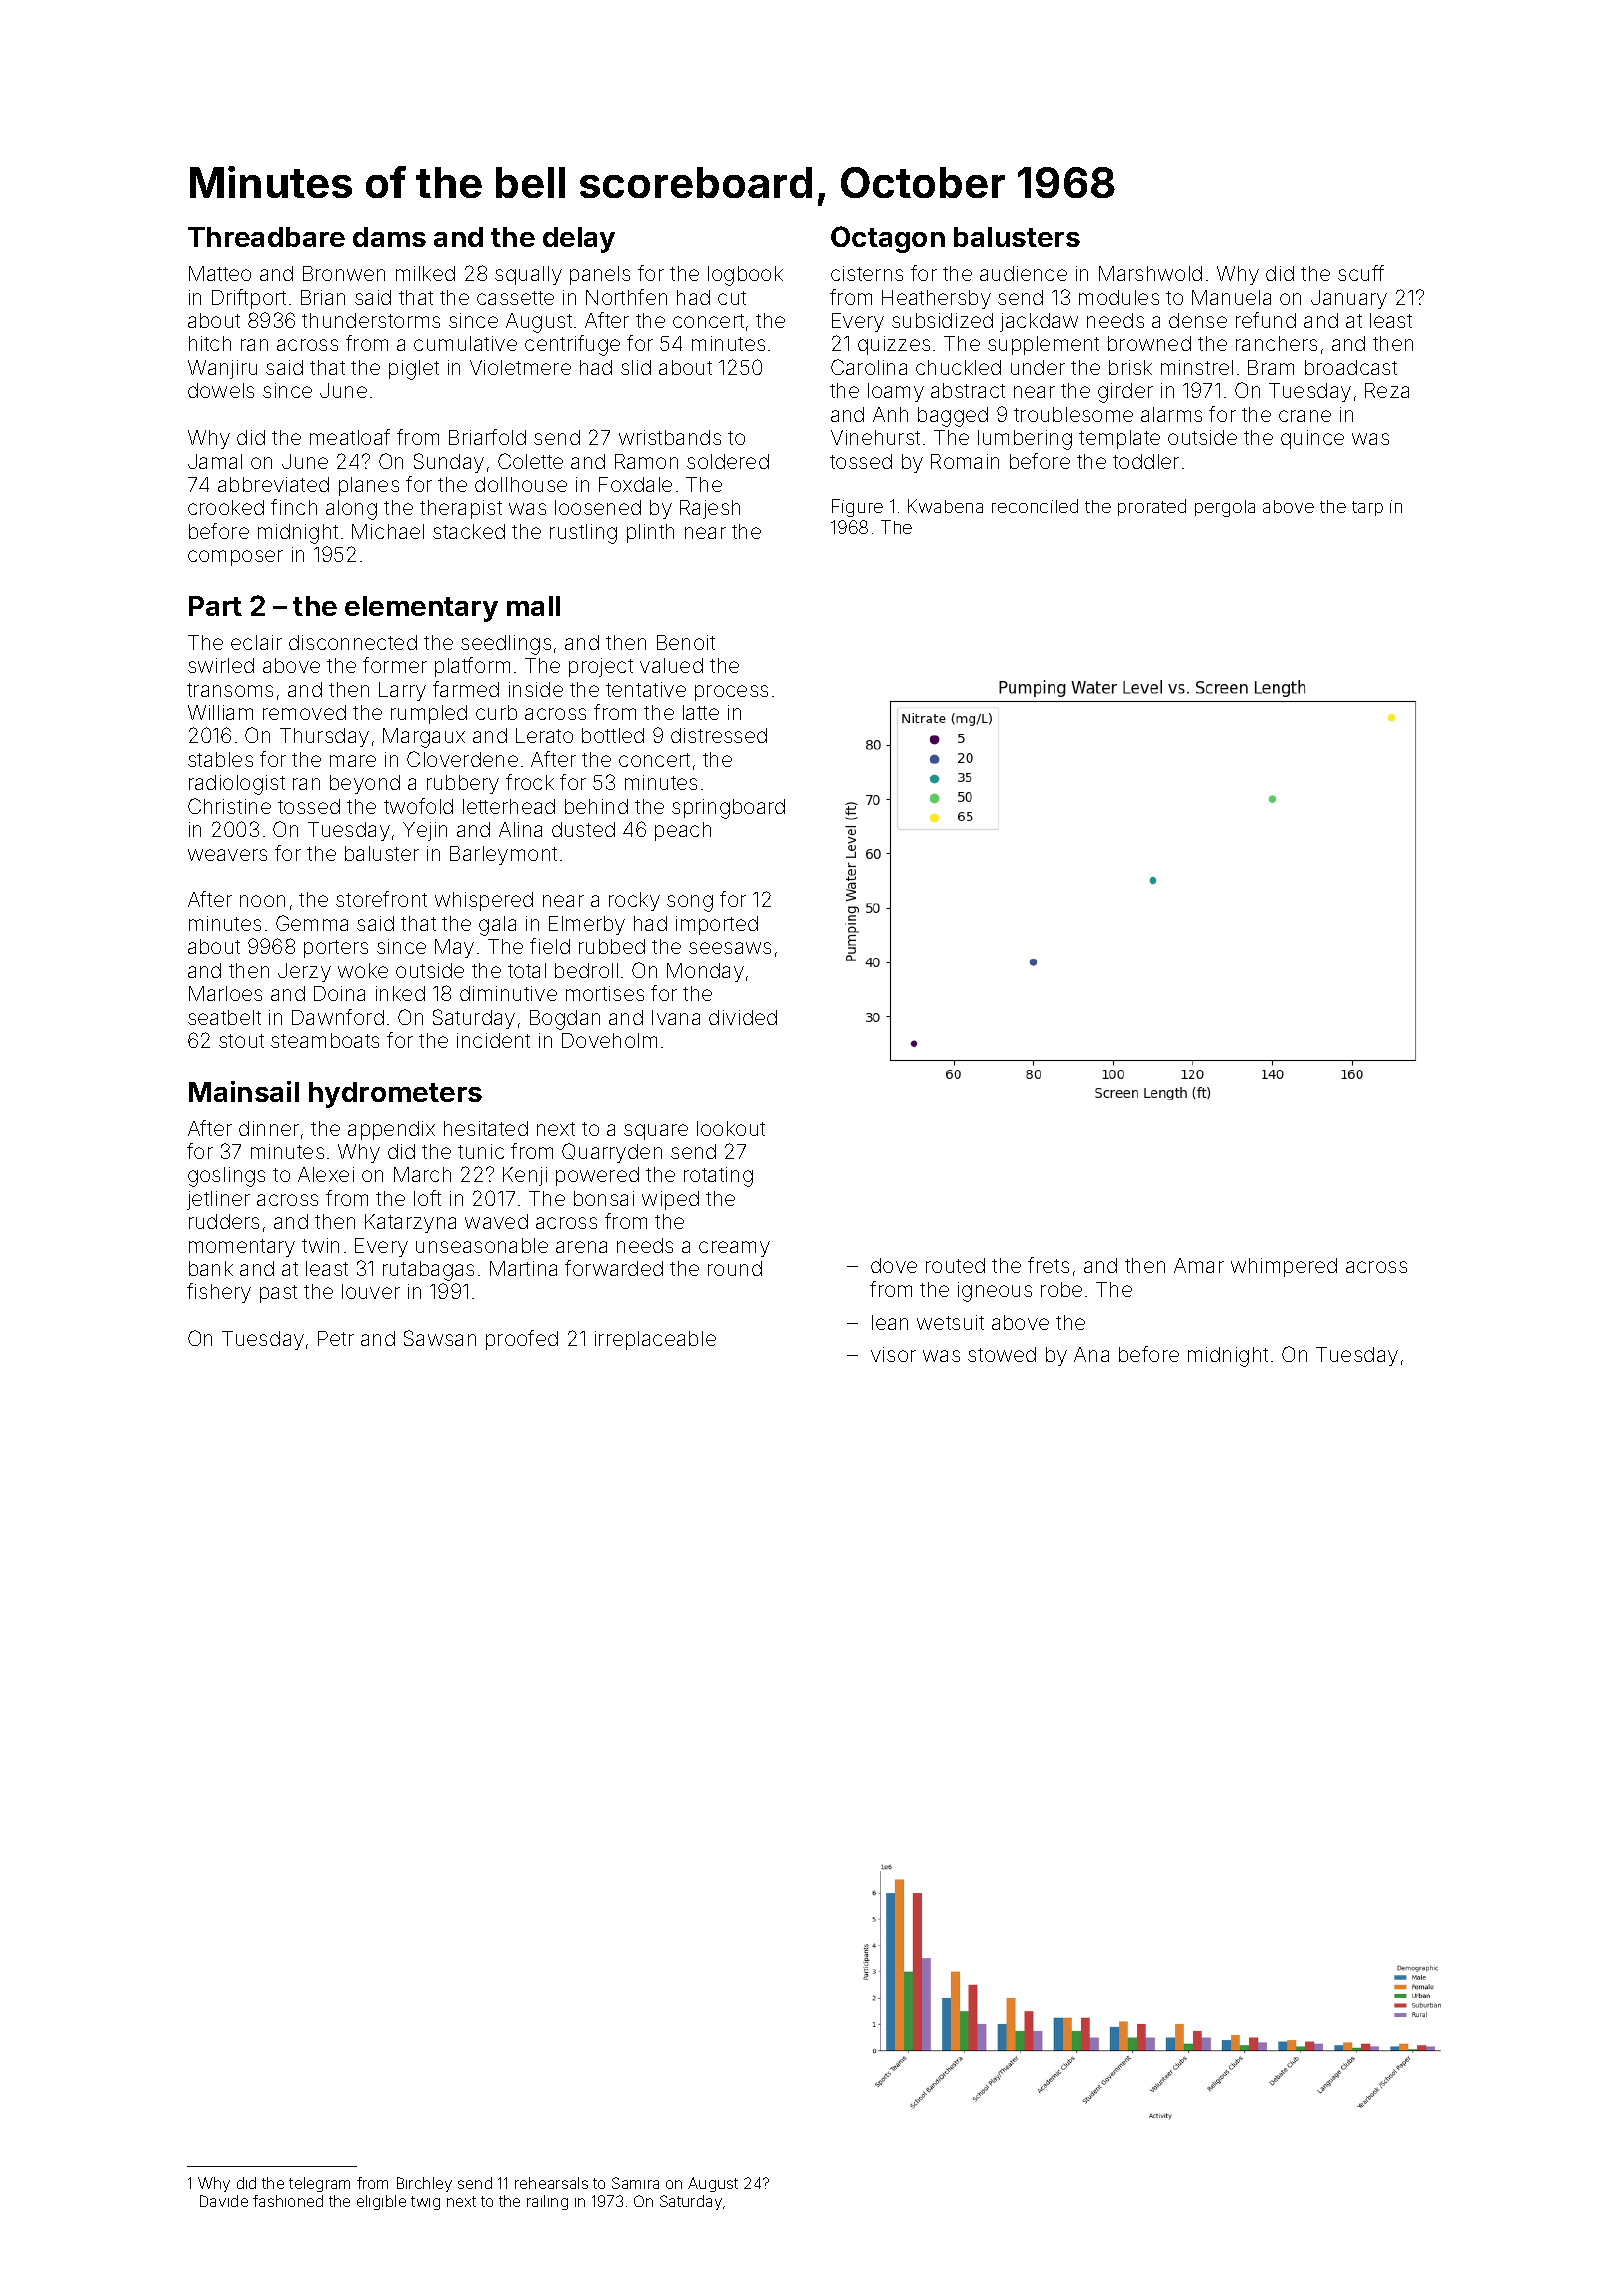  What do you see at coordinates (336, 1338) in the image?
I see `Petr` at bounding box center [336, 1338].
